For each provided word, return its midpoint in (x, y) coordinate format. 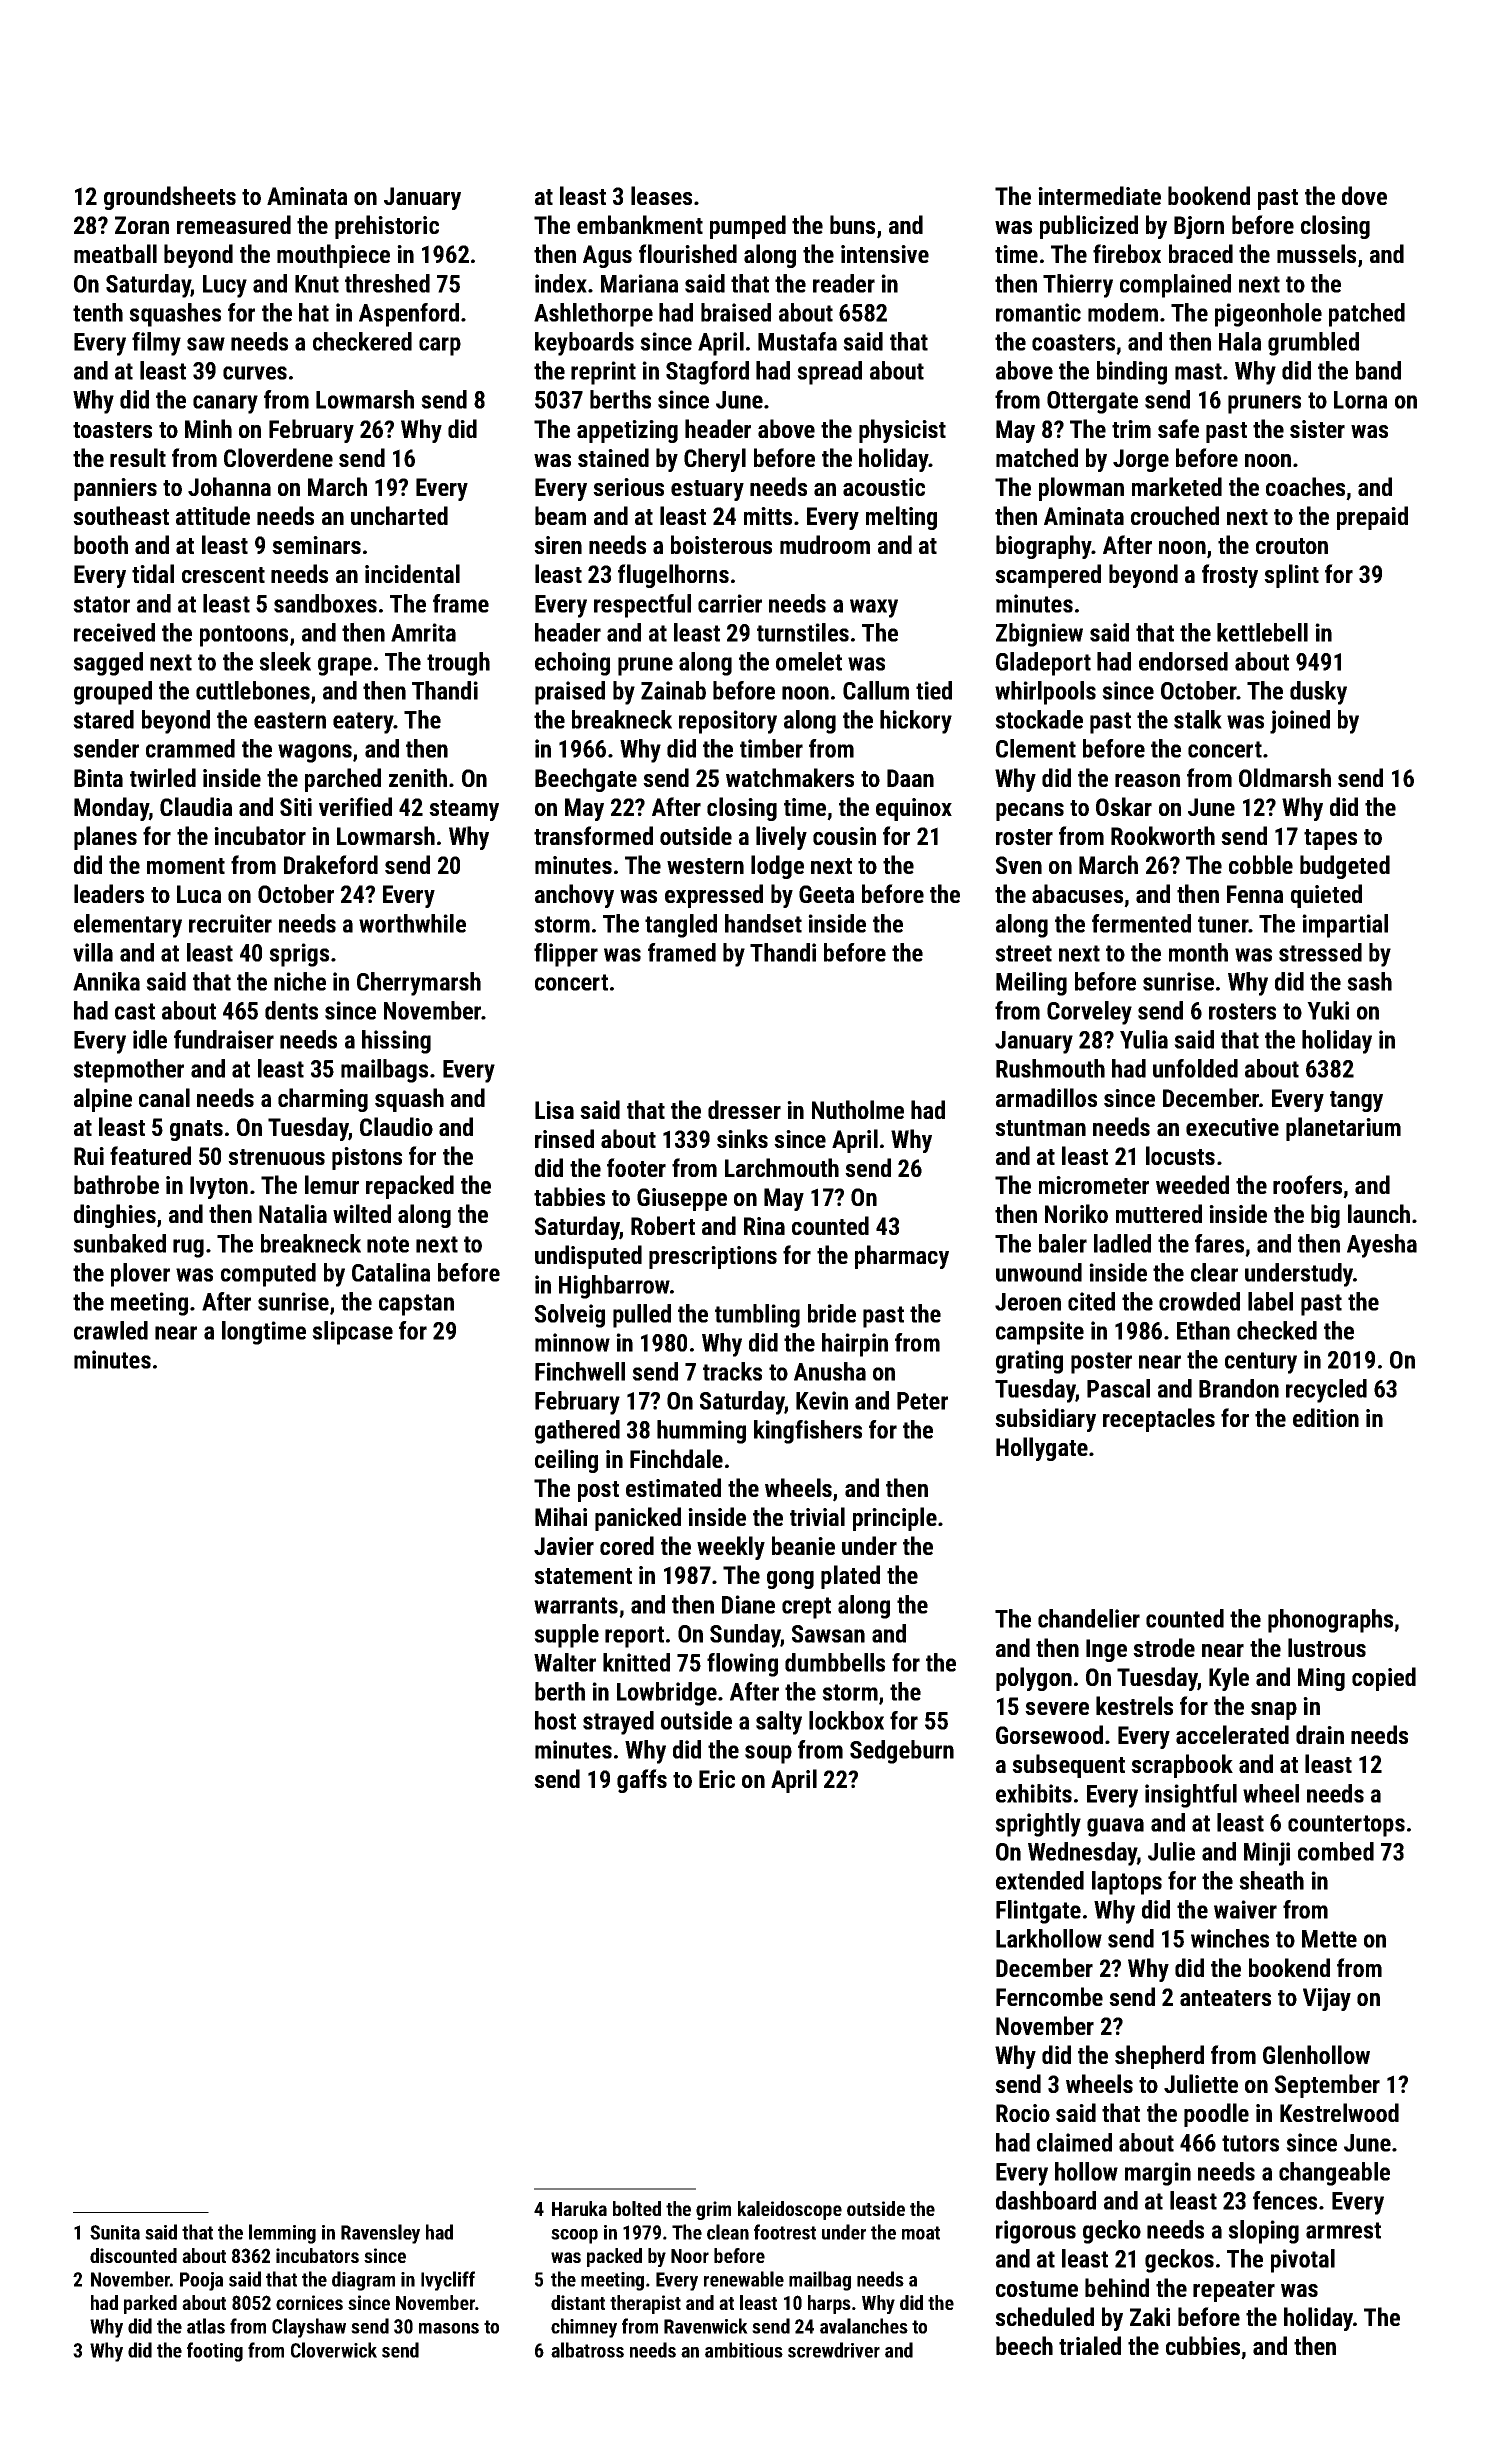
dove (1364, 195)
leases (661, 195)
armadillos (1046, 1097)
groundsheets (170, 198)
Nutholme (858, 1109)
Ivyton (219, 1187)
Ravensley (380, 2234)
